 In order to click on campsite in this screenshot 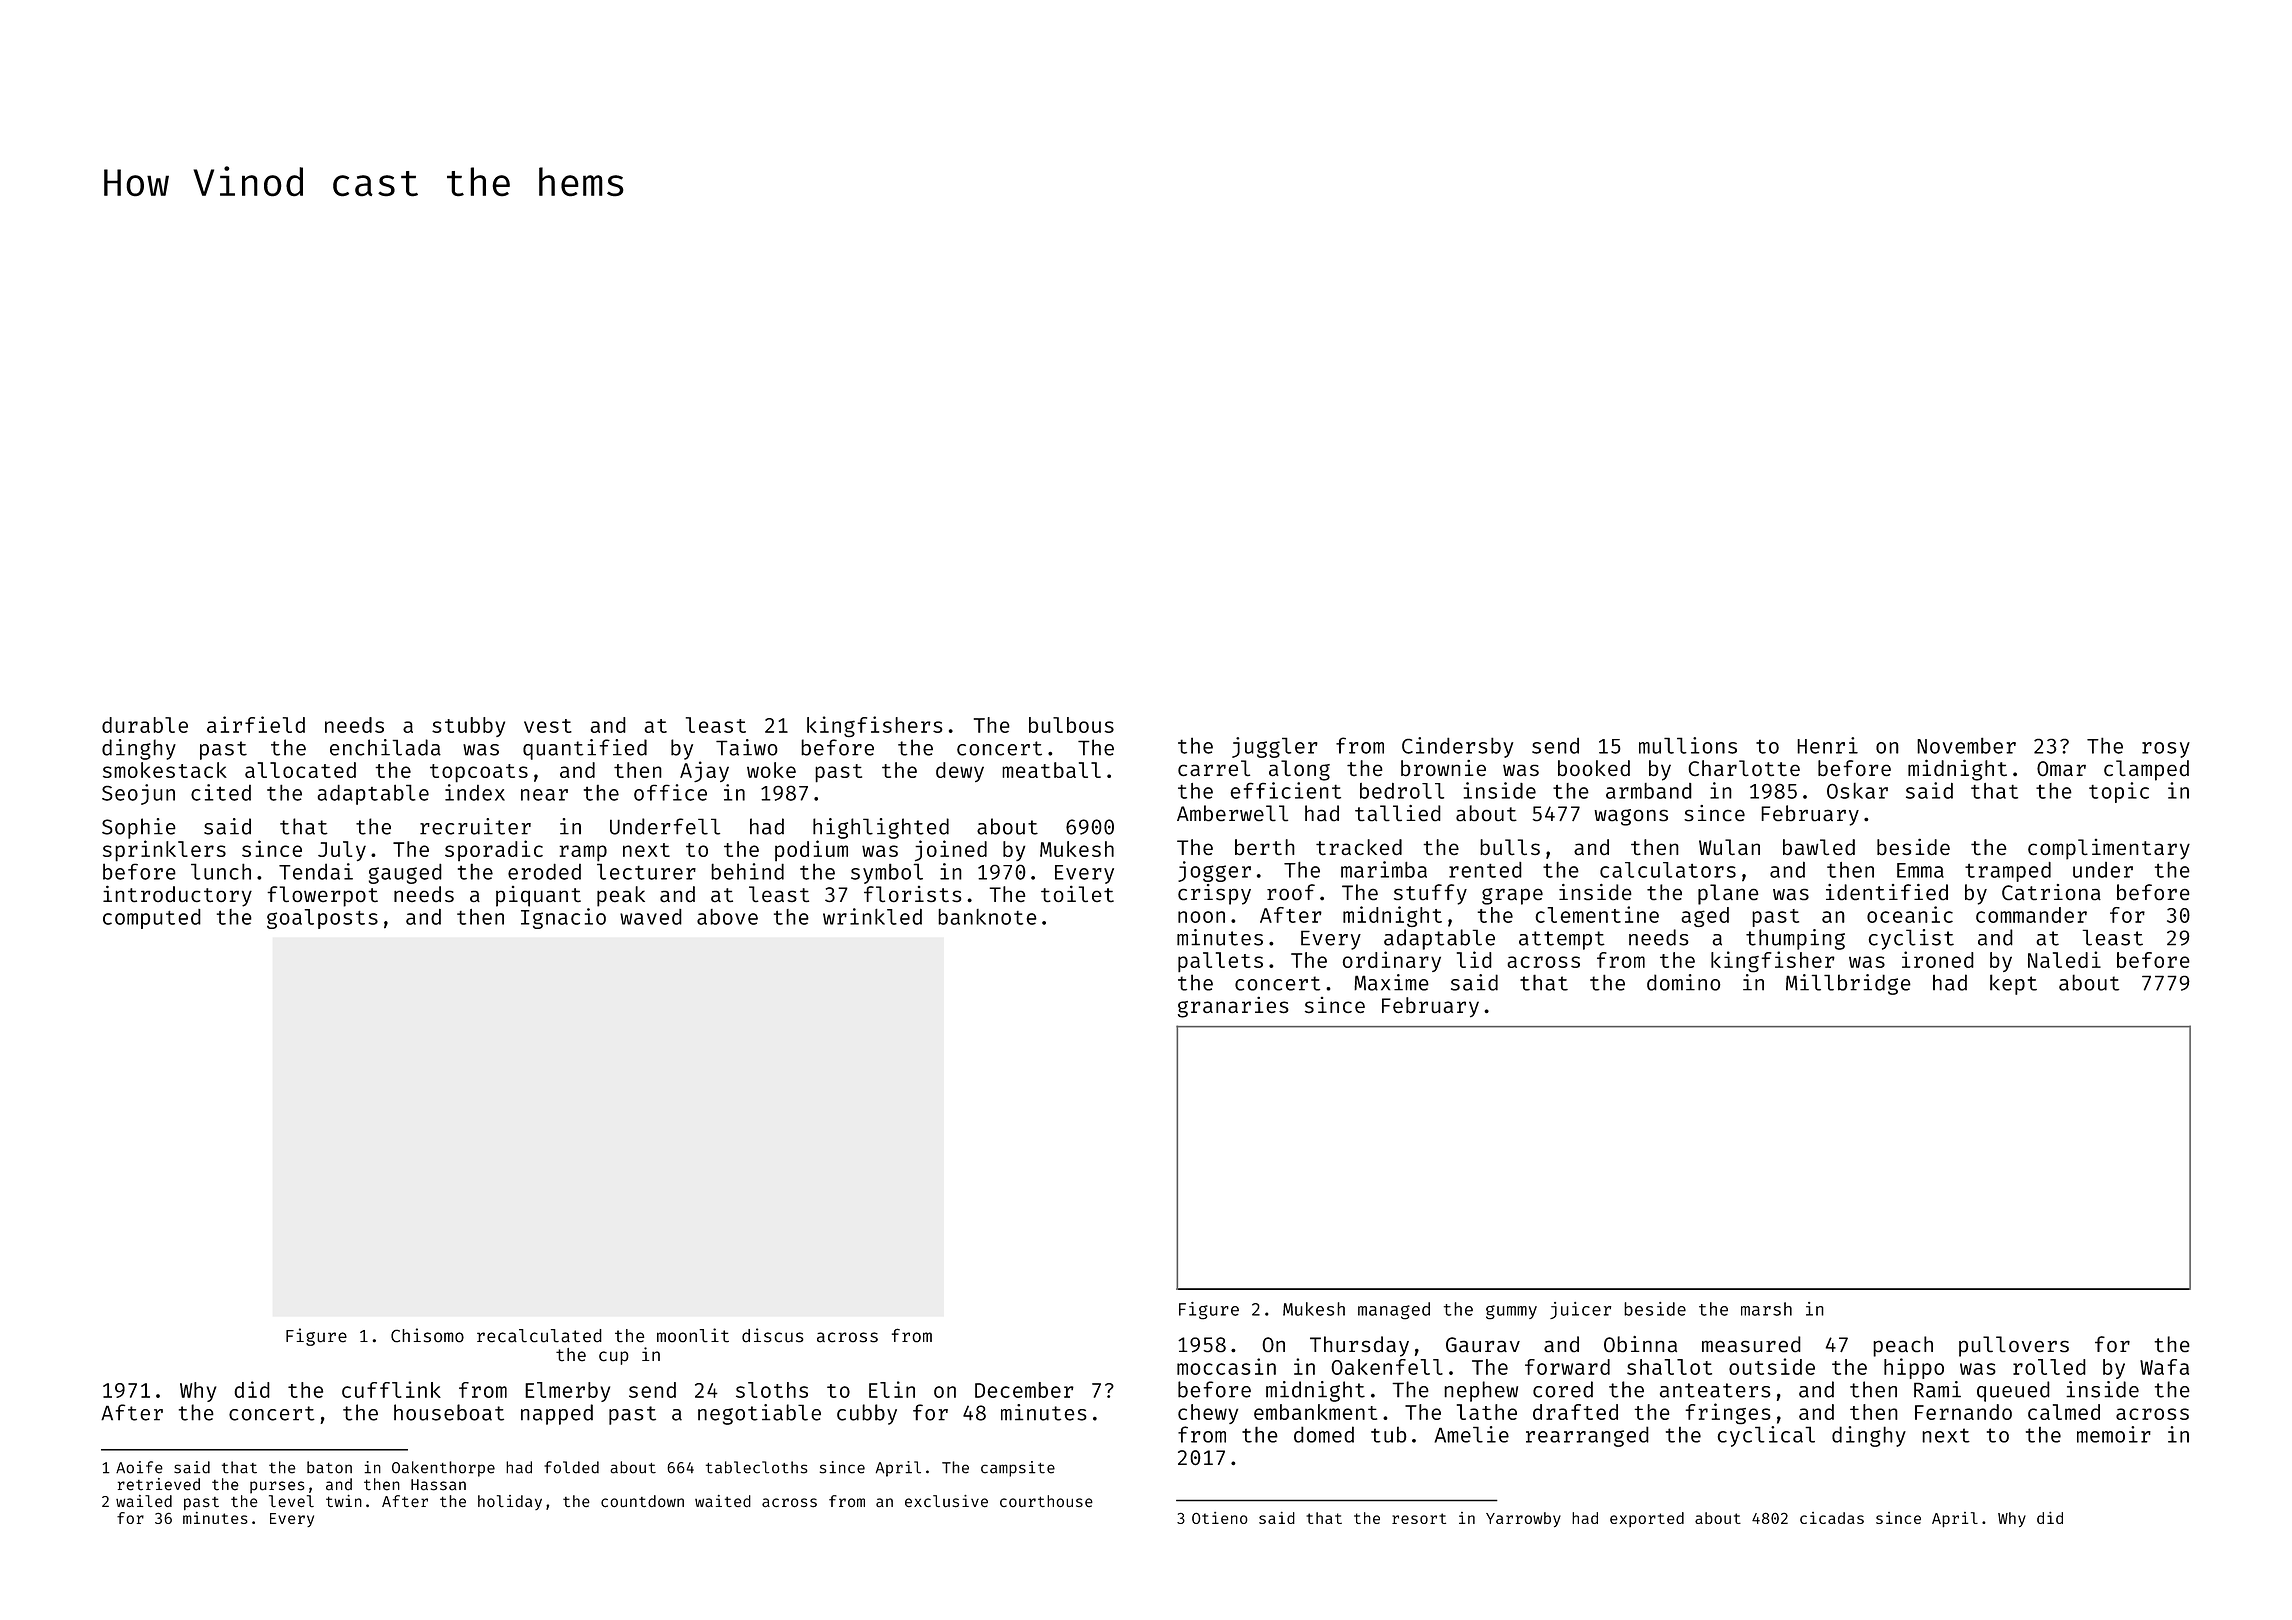, I will do `click(1018, 1469)`.
